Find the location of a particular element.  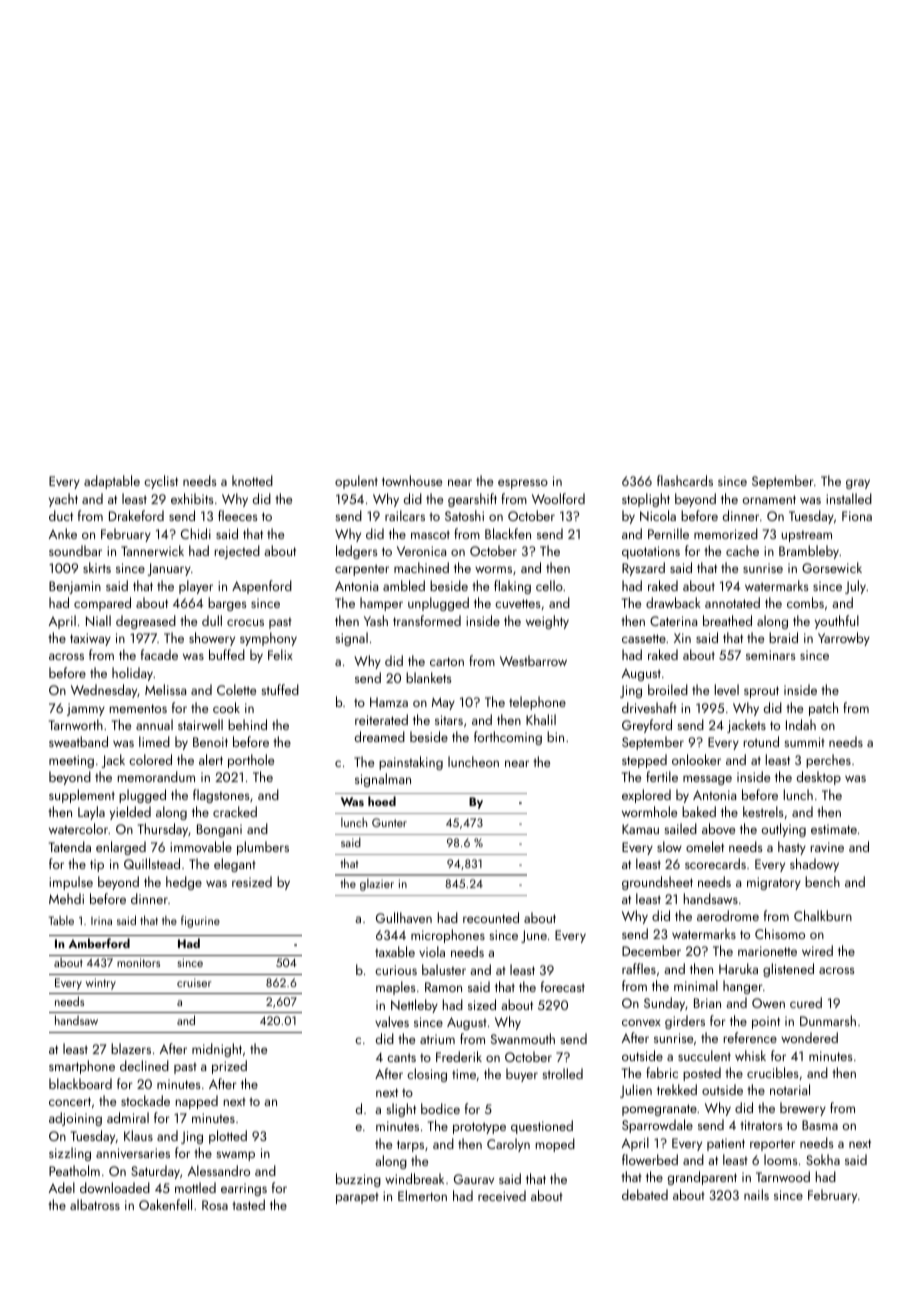

patch is located at coordinates (823, 709).
